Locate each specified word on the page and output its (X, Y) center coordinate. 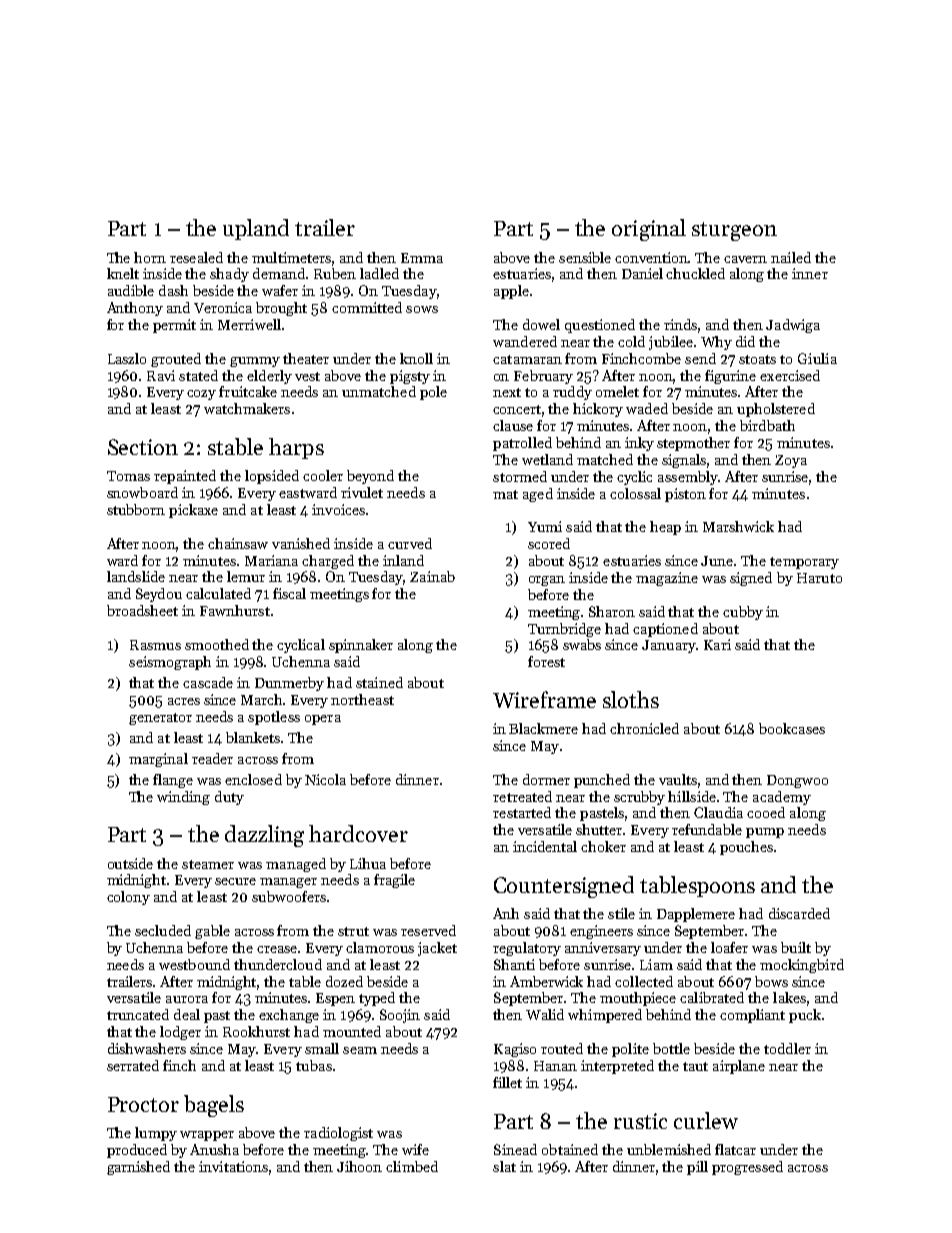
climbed (412, 1166)
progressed (747, 1168)
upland (256, 229)
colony (128, 898)
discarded (799, 913)
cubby (743, 613)
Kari (717, 644)
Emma (422, 258)
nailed (791, 257)
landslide (136, 576)
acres (184, 701)
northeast (362, 699)
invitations (233, 1166)
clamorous (380, 947)
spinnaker (361, 646)
